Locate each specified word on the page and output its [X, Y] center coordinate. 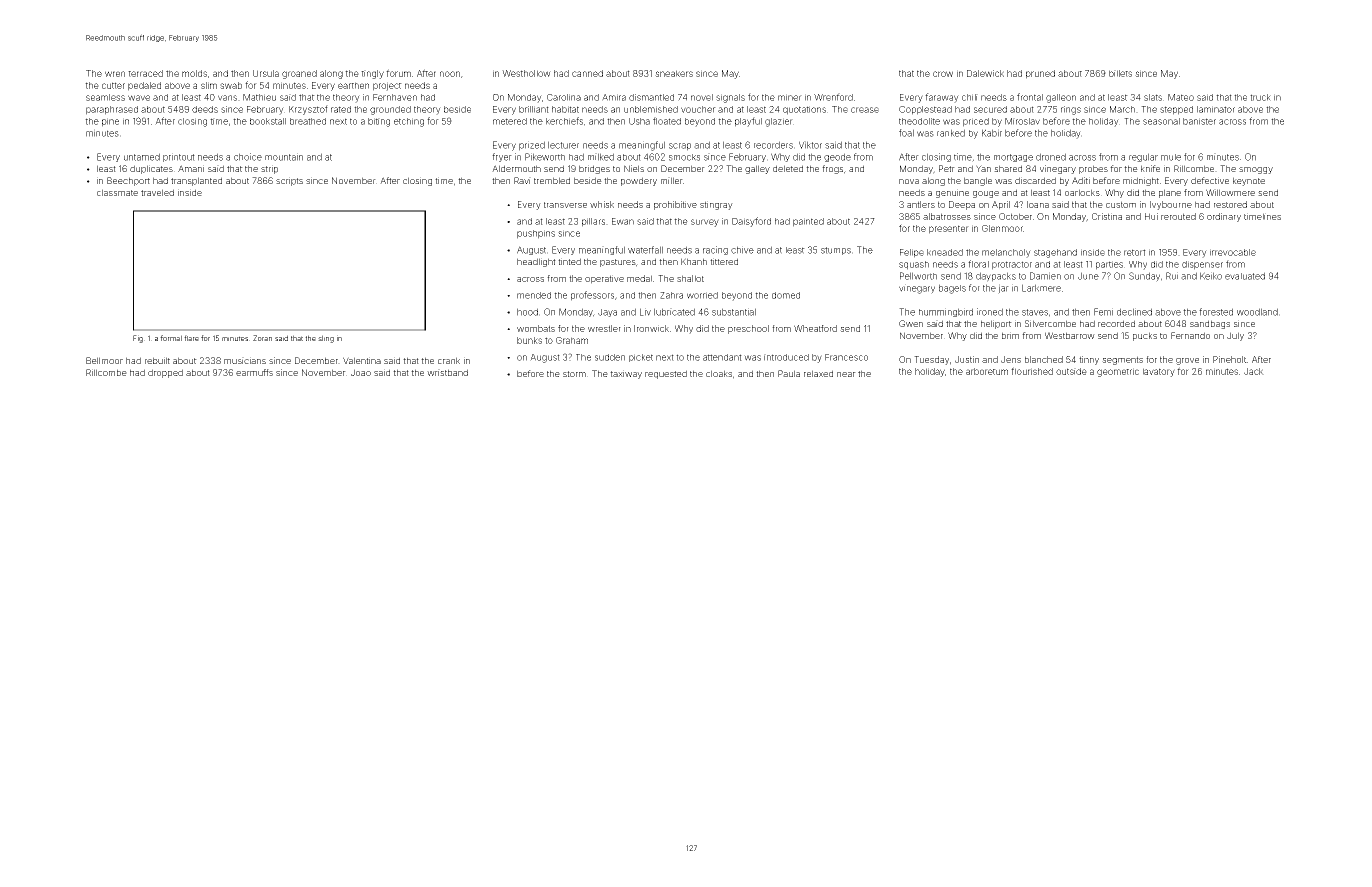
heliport [996, 324]
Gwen [911, 323]
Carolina [564, 97]
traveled [157, 192]
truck [1260, 97]
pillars [593, 222]
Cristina [1107, 216]
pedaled [144, 86]
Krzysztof [308, 110]
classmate [117, 192]
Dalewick [985, 73]
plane [1170, 193]
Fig [138, 339]
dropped [165, 373]
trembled [552, 180]
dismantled [651, 97]
